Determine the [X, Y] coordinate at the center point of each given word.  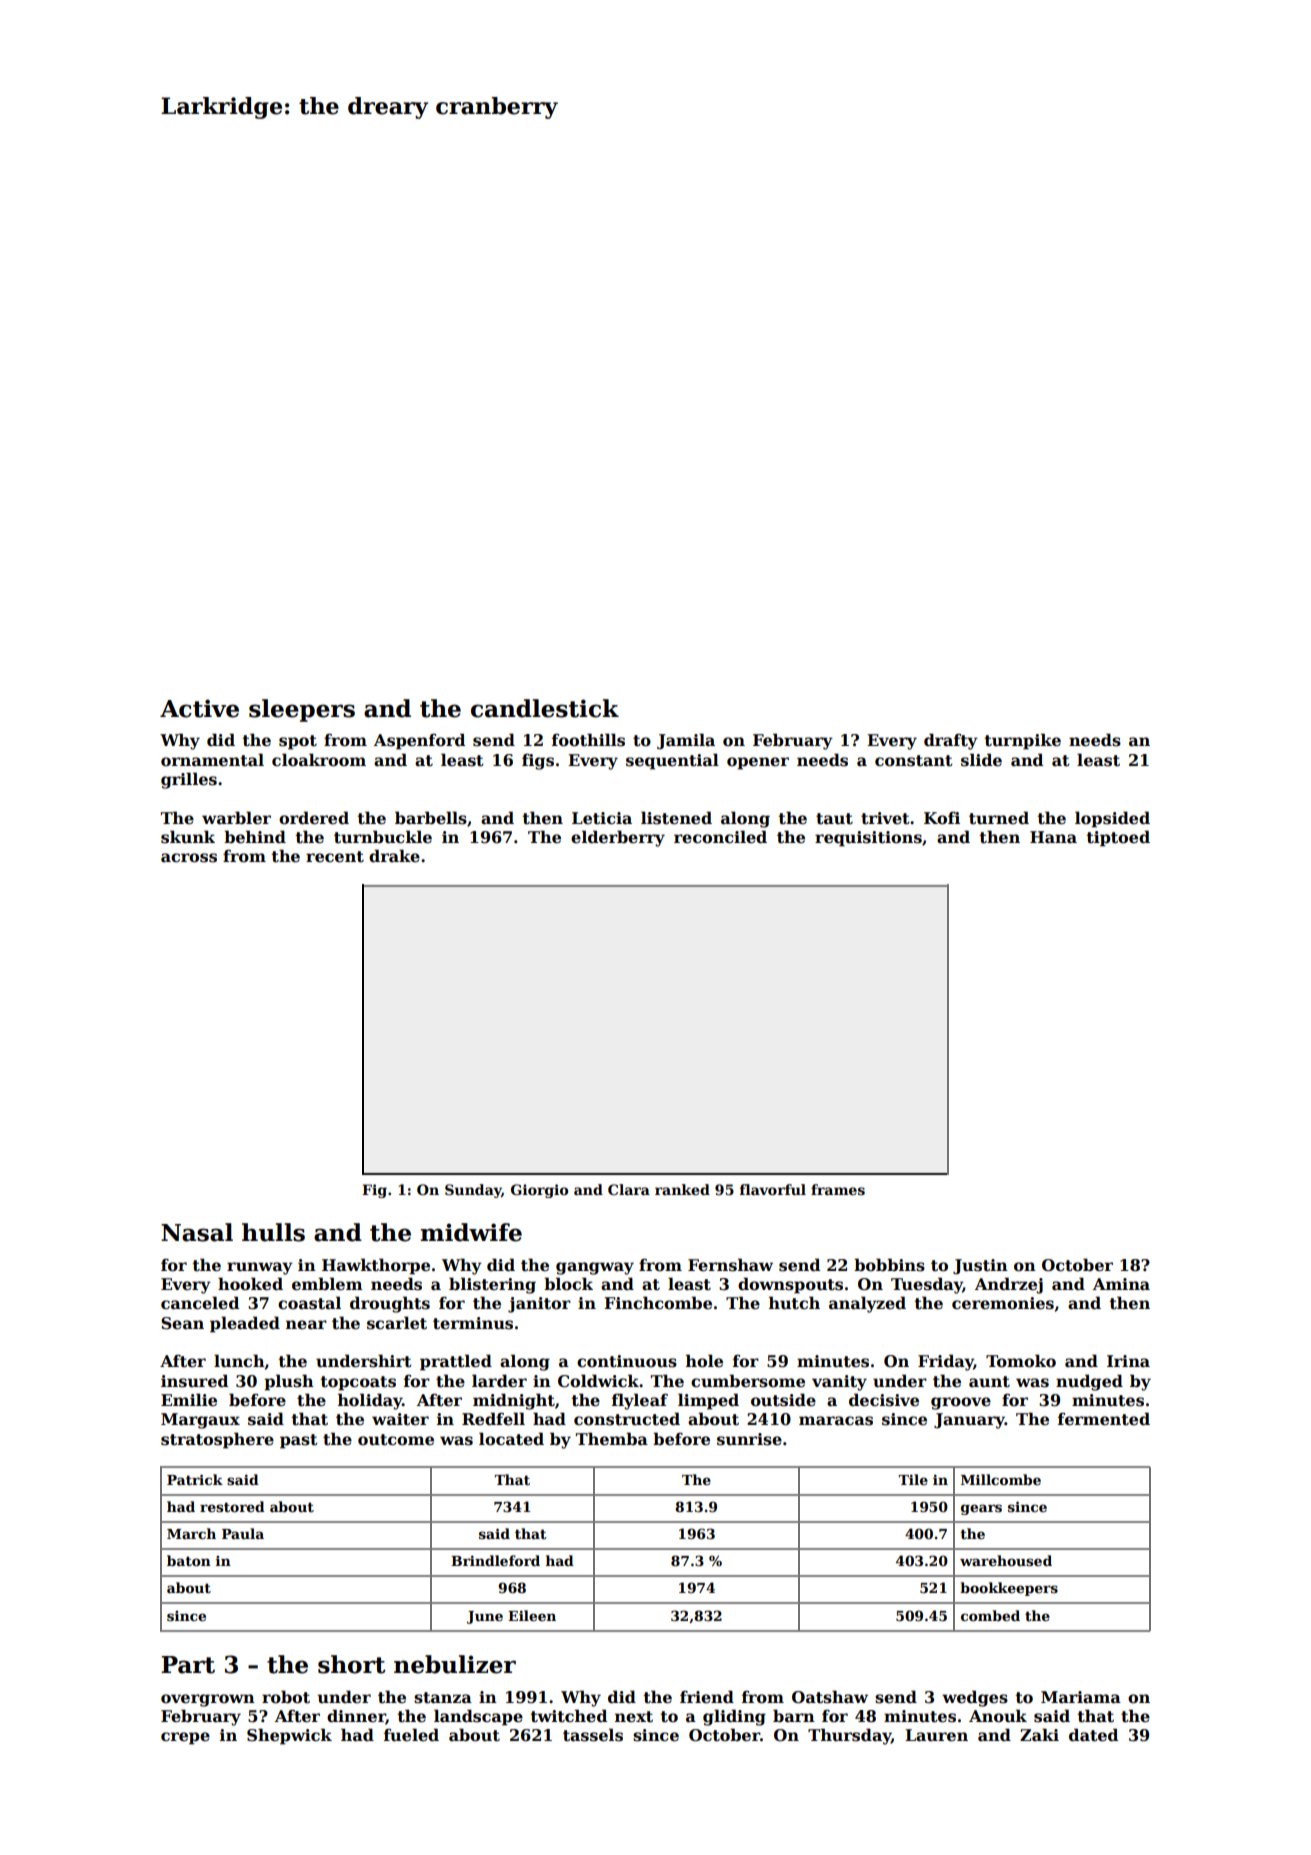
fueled [411, 1735]
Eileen [532, 1615]
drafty [951, 741]
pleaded [245, 1324]
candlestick [545, 708]
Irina [1128, 1361]
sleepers [302, 710]
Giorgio [539, 1191]
